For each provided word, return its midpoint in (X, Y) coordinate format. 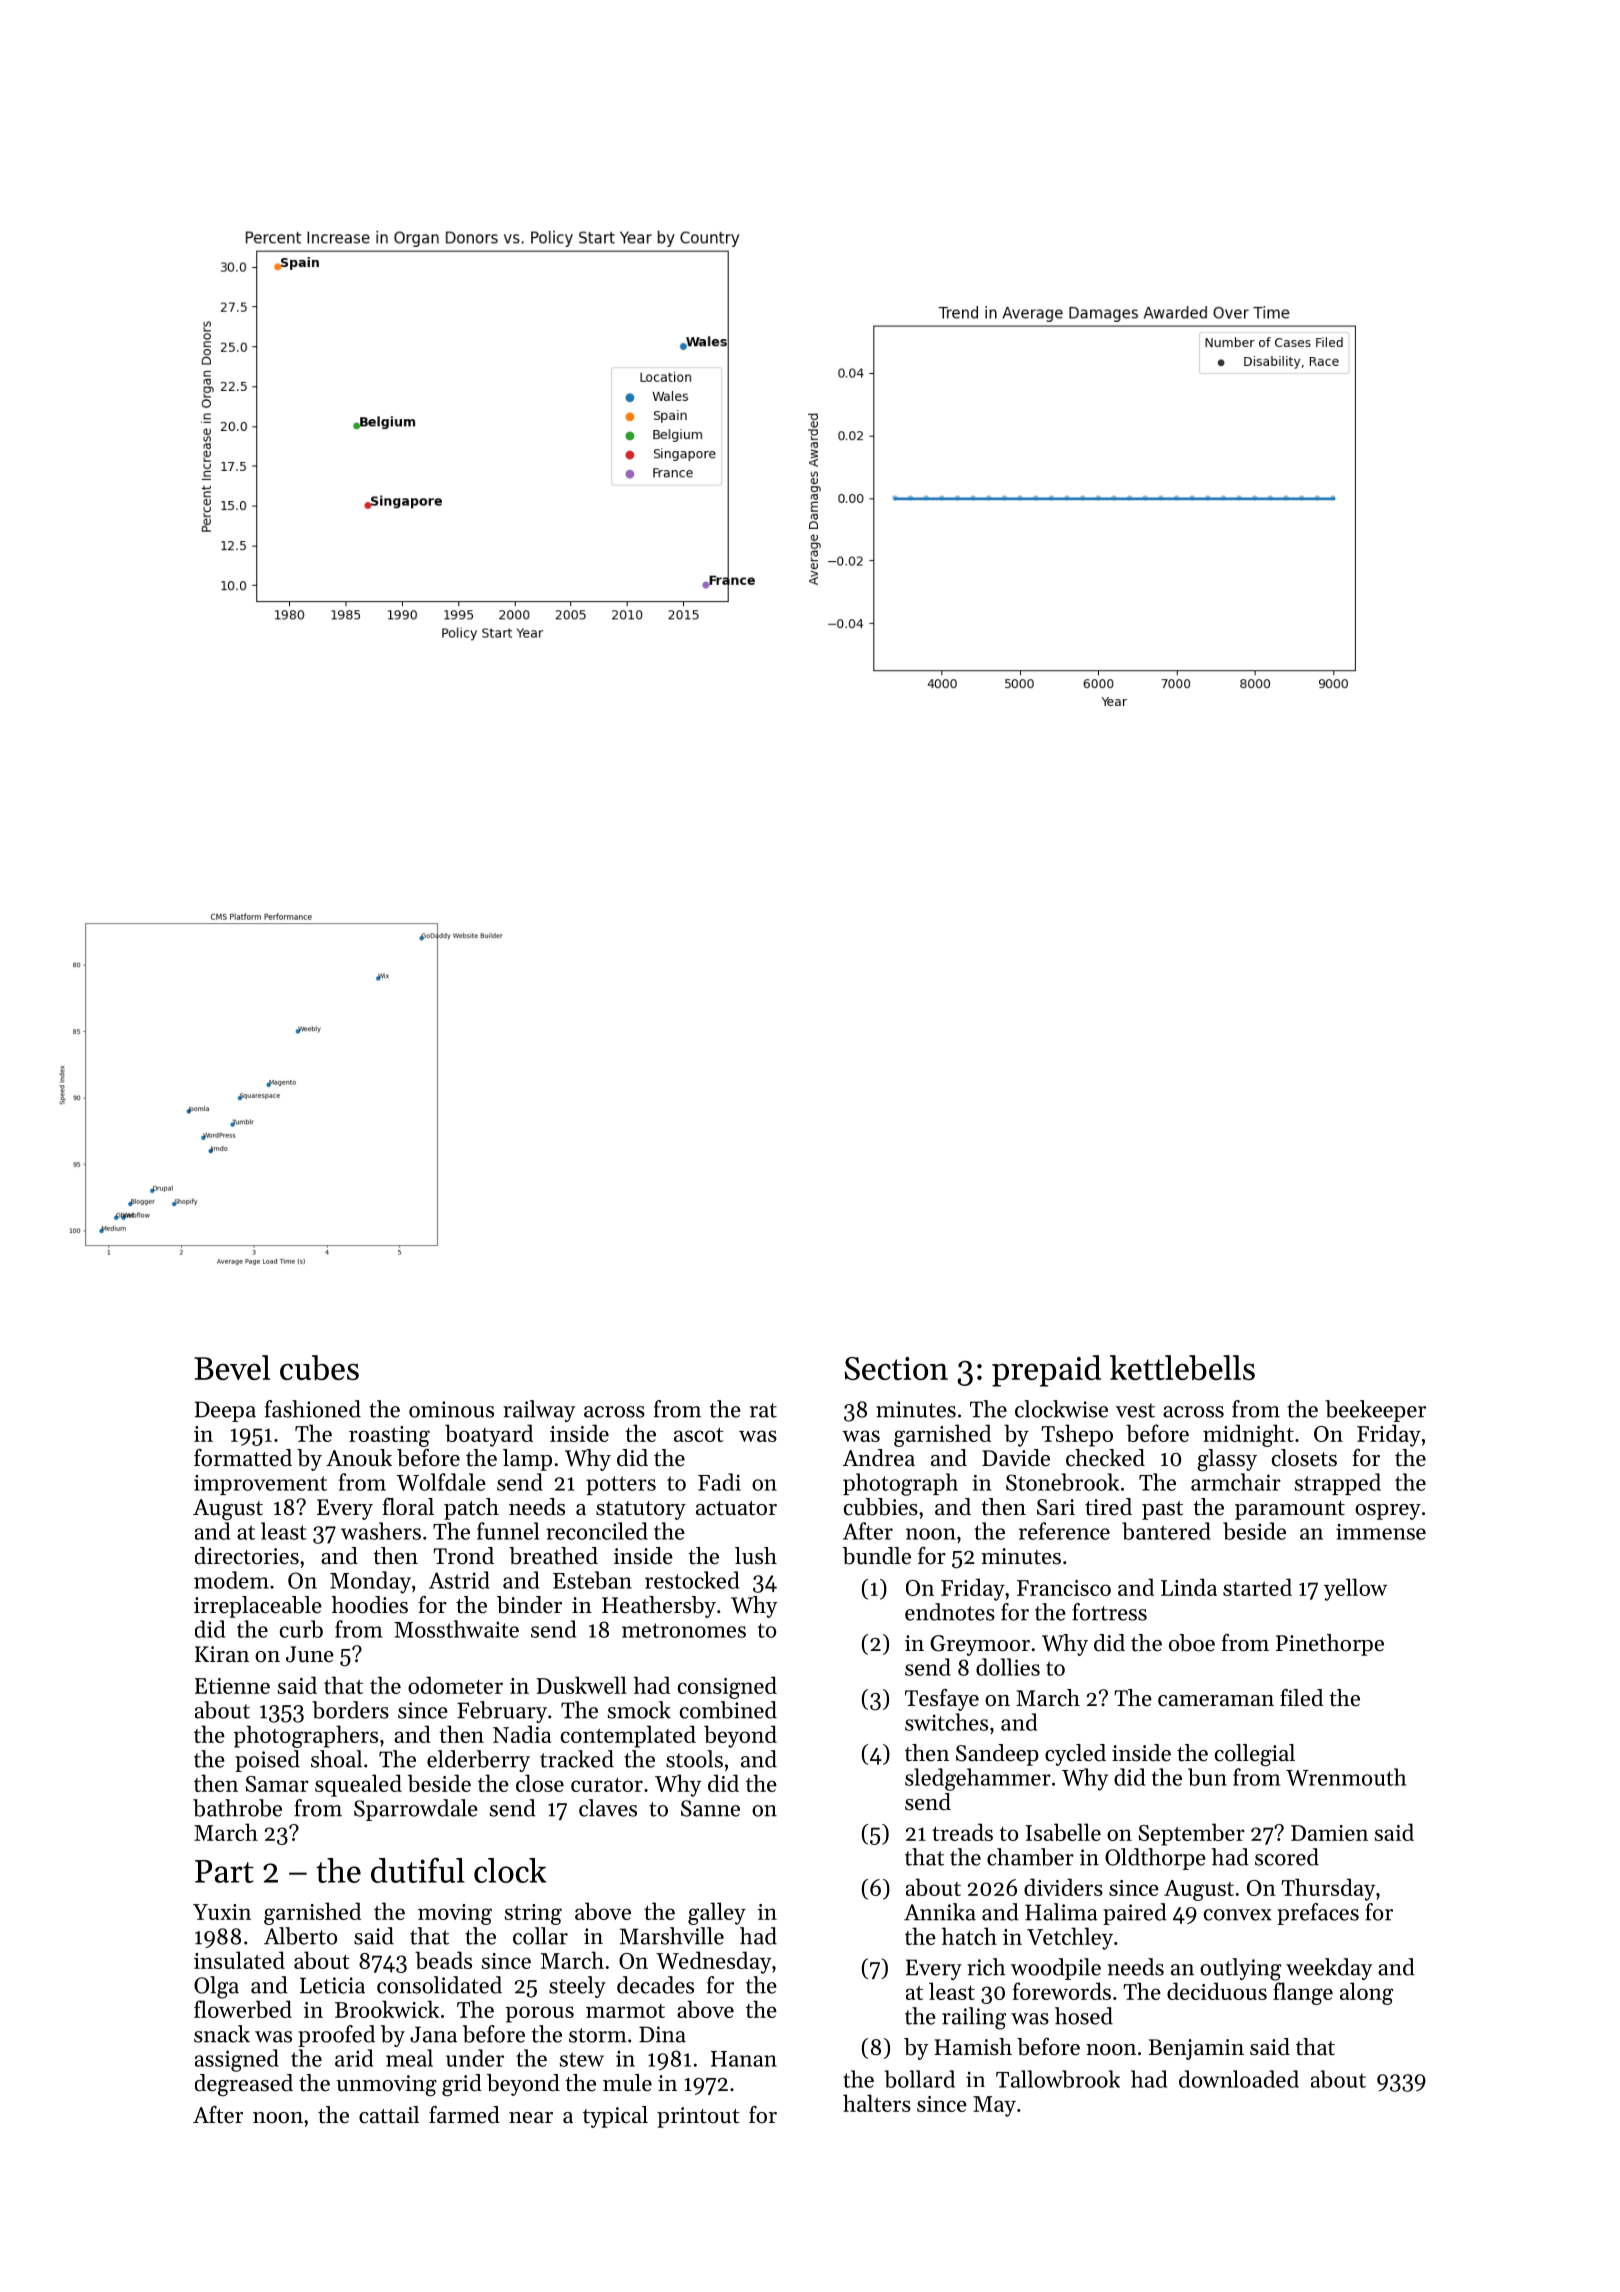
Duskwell (581, 1685)
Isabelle (1063, 1832)
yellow (1355, 1589)
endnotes (950, 1612)
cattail (389, 2115)
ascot (699, 1434)
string (533, 1914)
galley (717, 1913)
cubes (319, 1367)
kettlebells (1182, 1367)
